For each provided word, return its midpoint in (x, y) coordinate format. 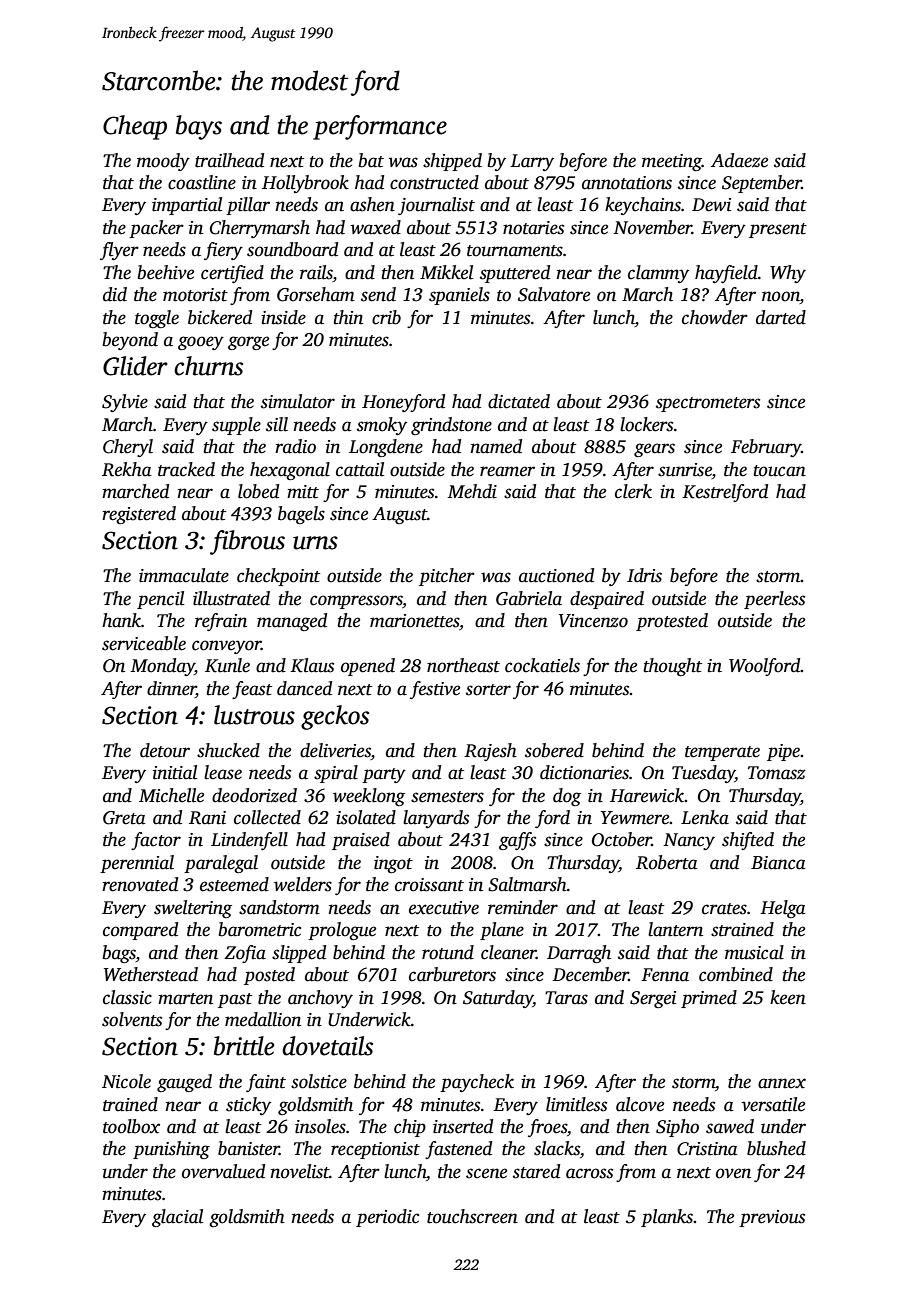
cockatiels (542, 665)
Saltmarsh (527, 884)
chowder (715, 317)
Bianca (778, 863)
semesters (447, 797)
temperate (722, 753)
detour (165, 750)
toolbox (131, 1126)
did (115, 294)
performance (380, 127)
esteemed (234, 884)
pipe (783, 752)
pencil (160, 600)
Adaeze (739, 160)
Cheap (135, 127)
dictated (519, 401)
